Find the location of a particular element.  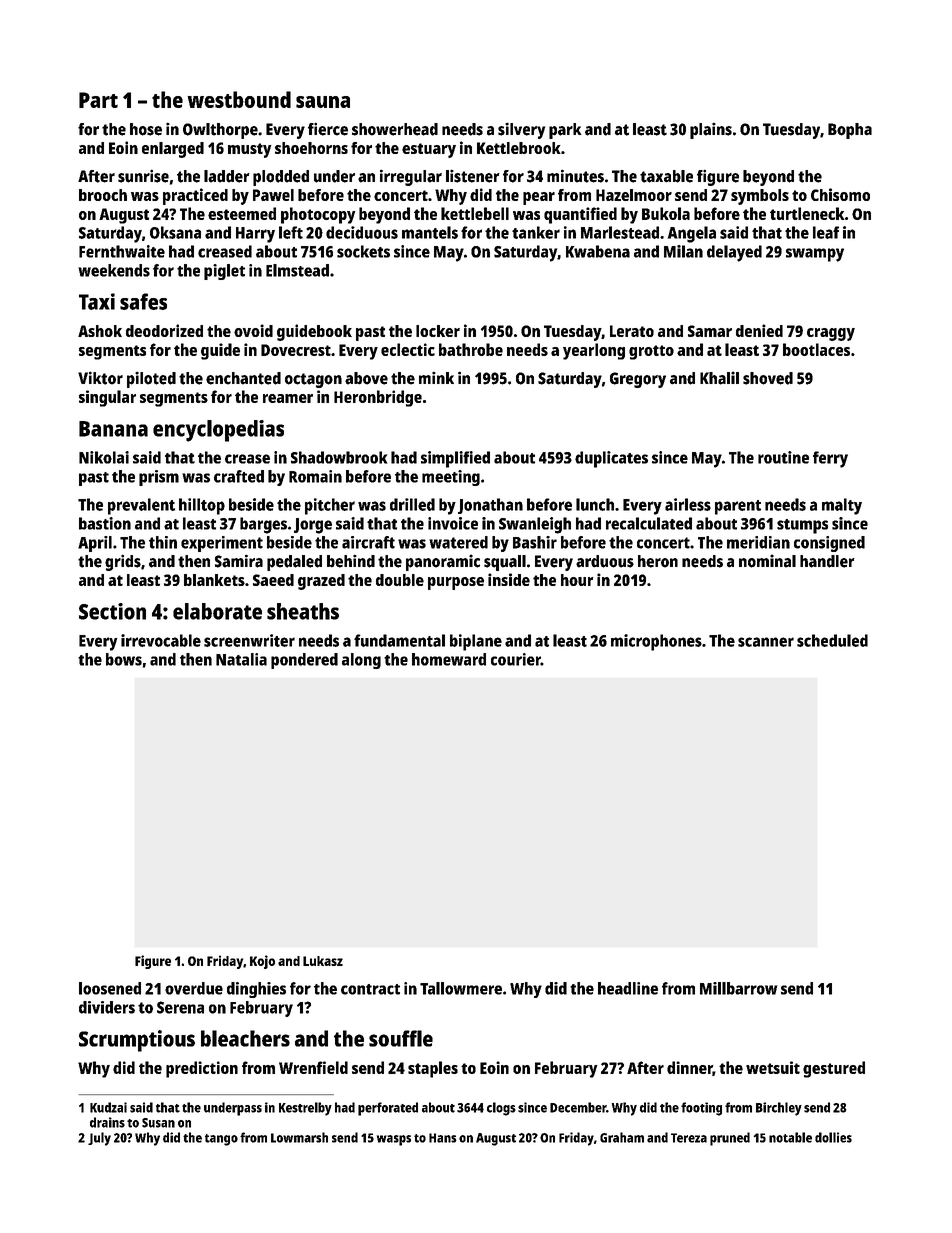

microphones is located at coordinates (656, 642).
